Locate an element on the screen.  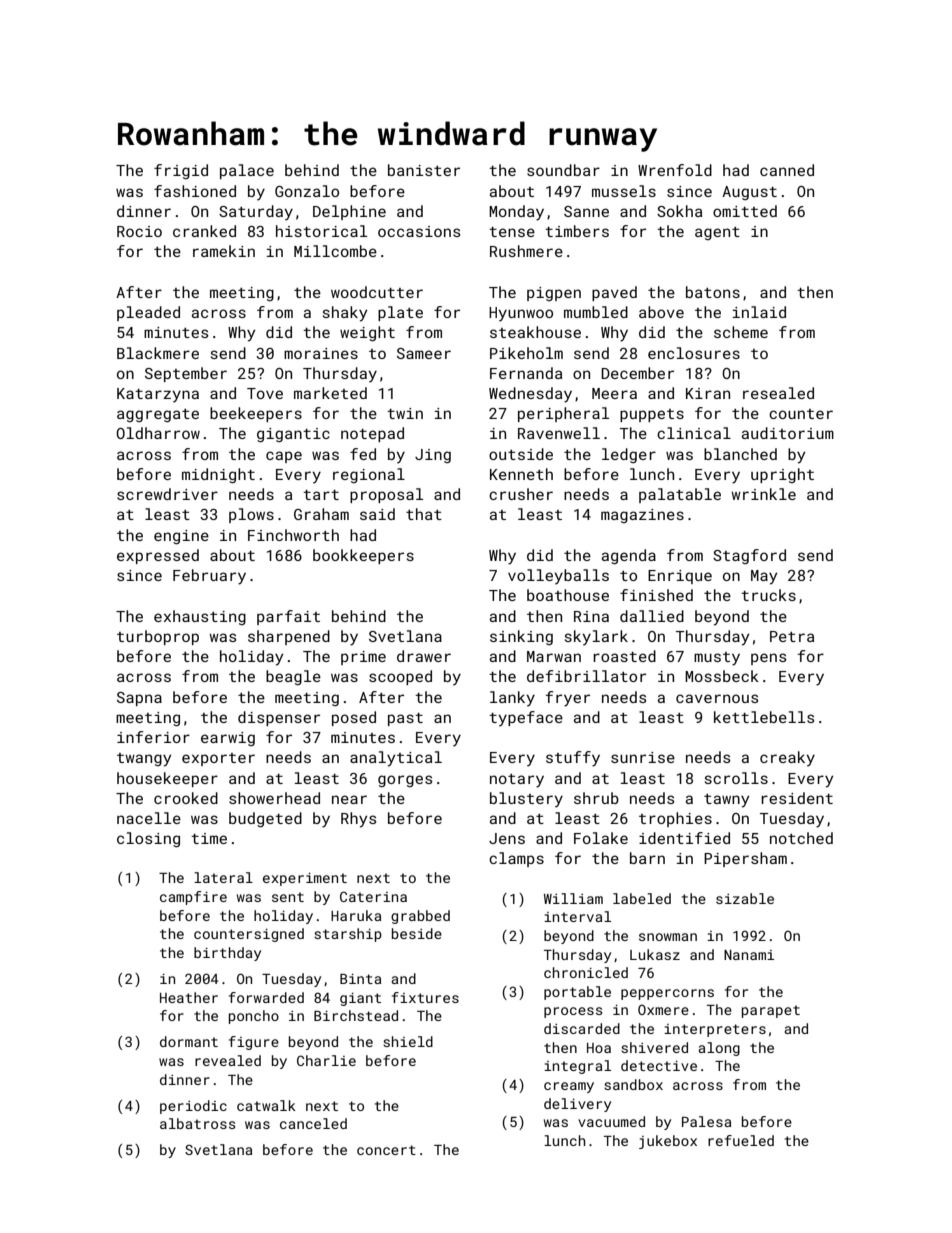
plows is located at coordinates (251, 515).
